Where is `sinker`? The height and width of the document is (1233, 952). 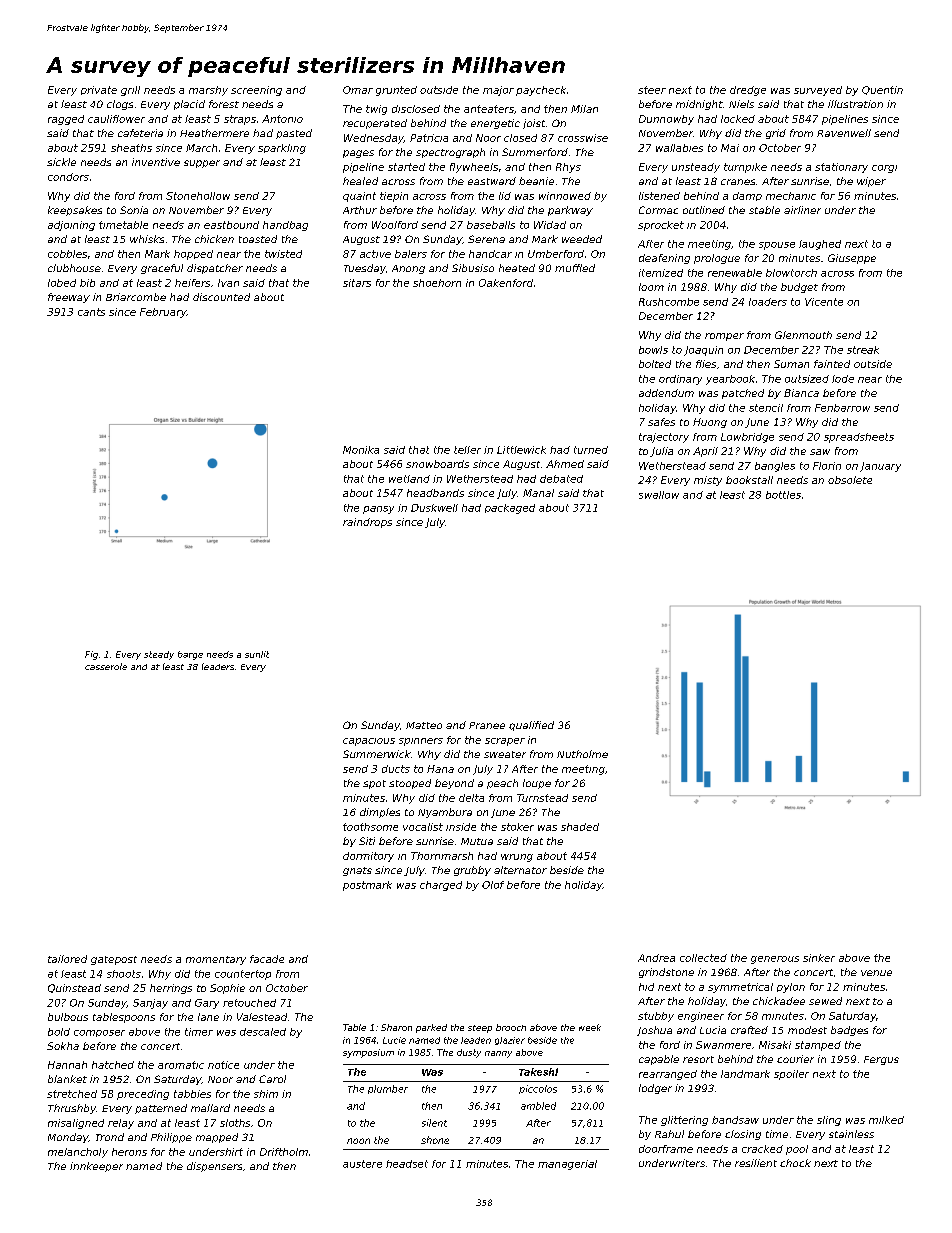 sinker is located at coordinates (819, 958).
